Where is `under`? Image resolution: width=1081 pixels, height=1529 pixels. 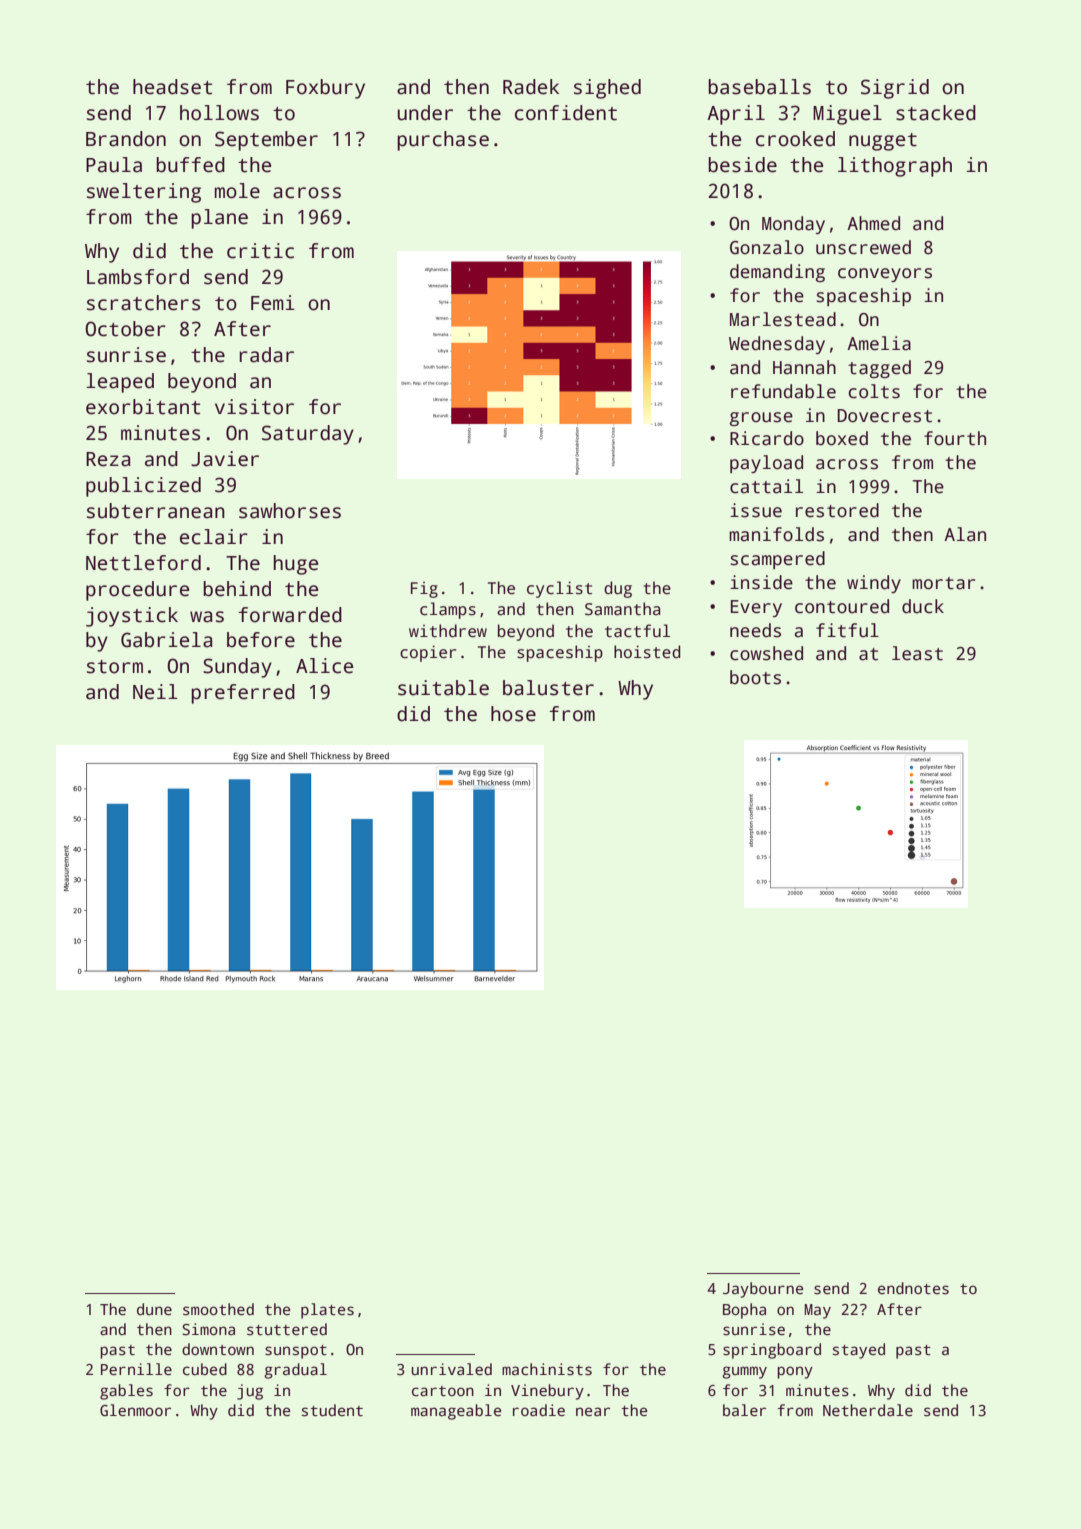 under is located at coordinates (425, 113).
